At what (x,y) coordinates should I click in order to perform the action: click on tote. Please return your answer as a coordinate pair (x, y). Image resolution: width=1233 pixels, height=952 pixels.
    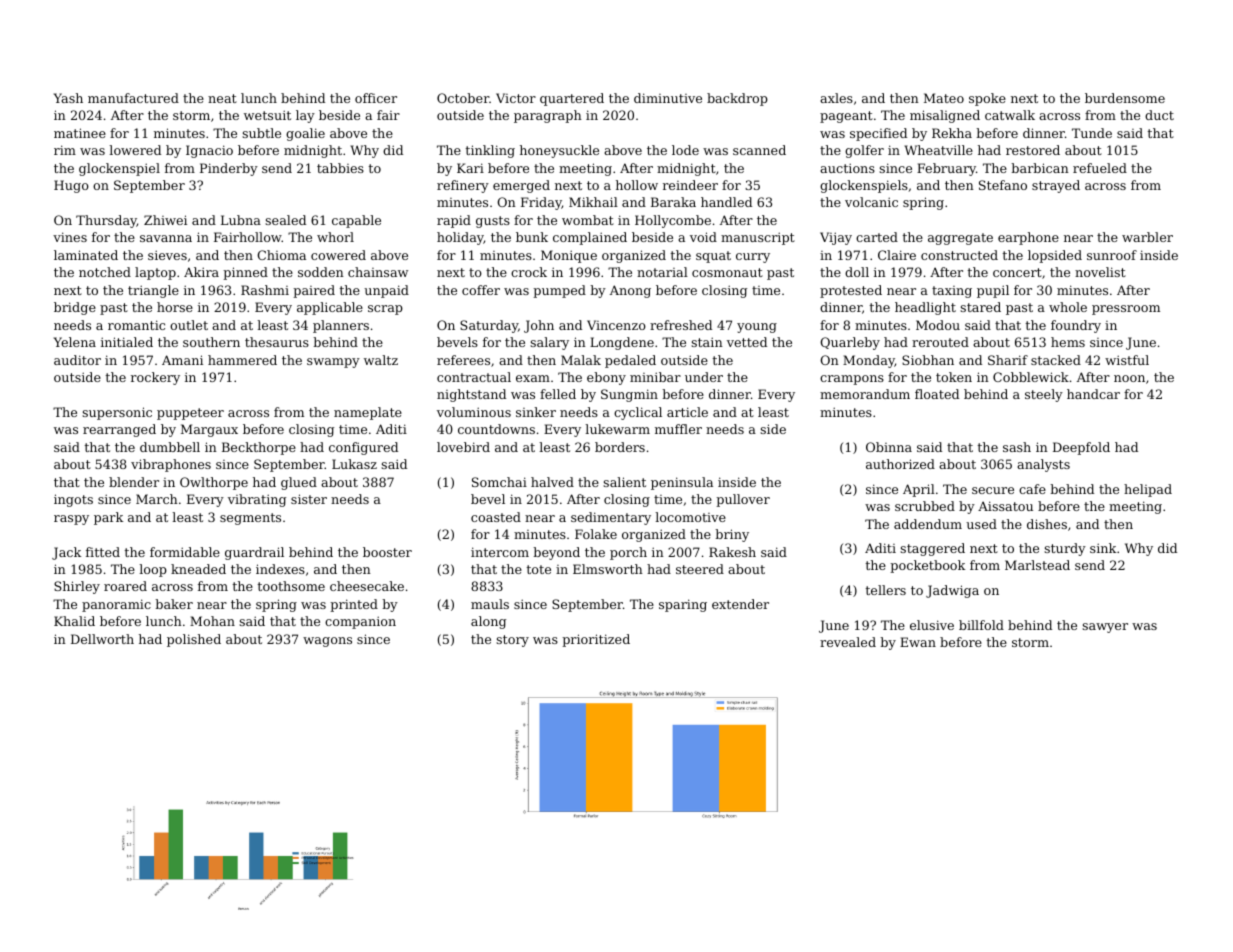
    Looking at the image, I should click on (539, 569).
